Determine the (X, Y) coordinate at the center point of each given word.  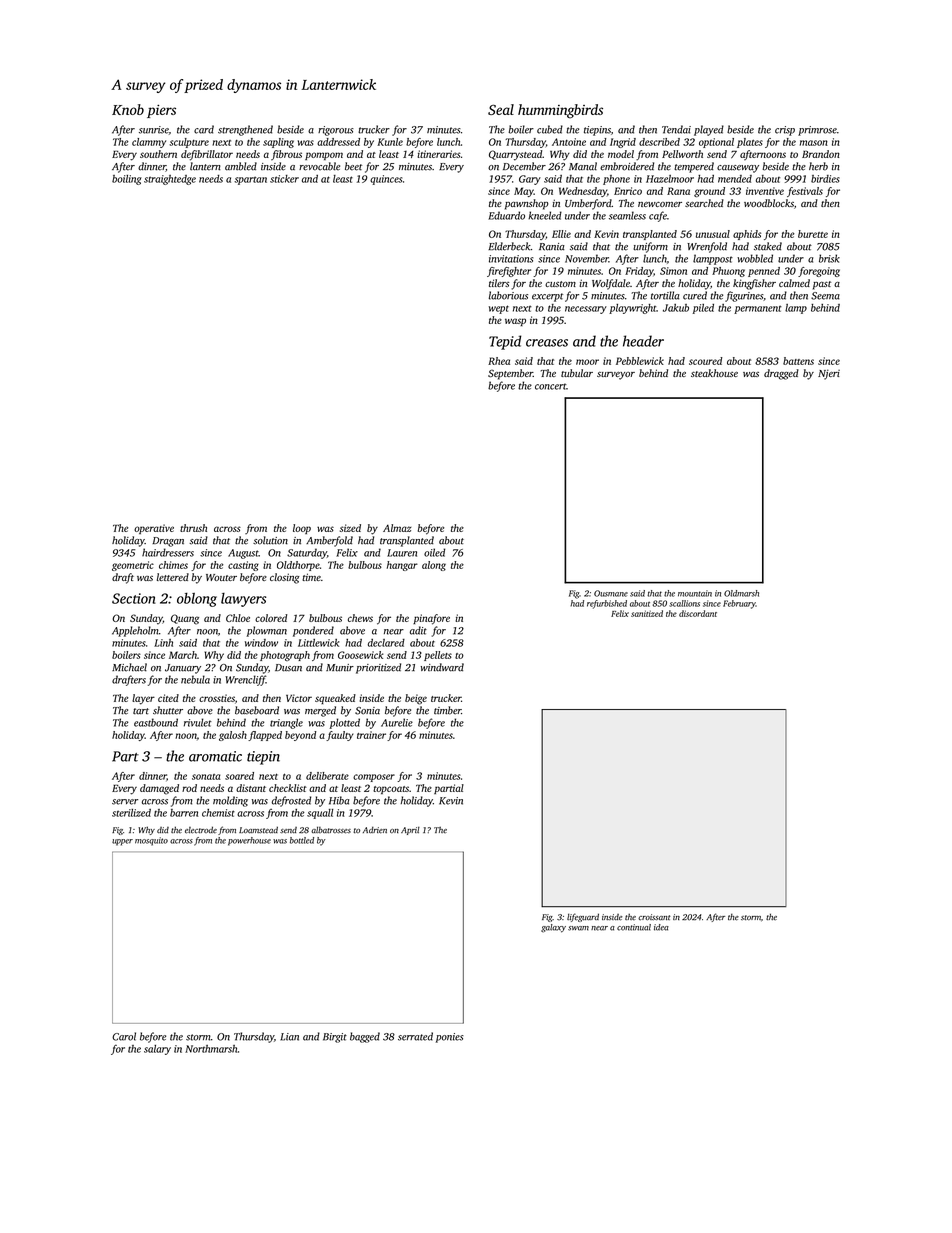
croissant (654, 917)
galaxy (553, 928)
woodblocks (769, 203)
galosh (233, 736)
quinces (386, 180)
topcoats (391, 790)
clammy (149, 143)
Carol (124, 1036)
